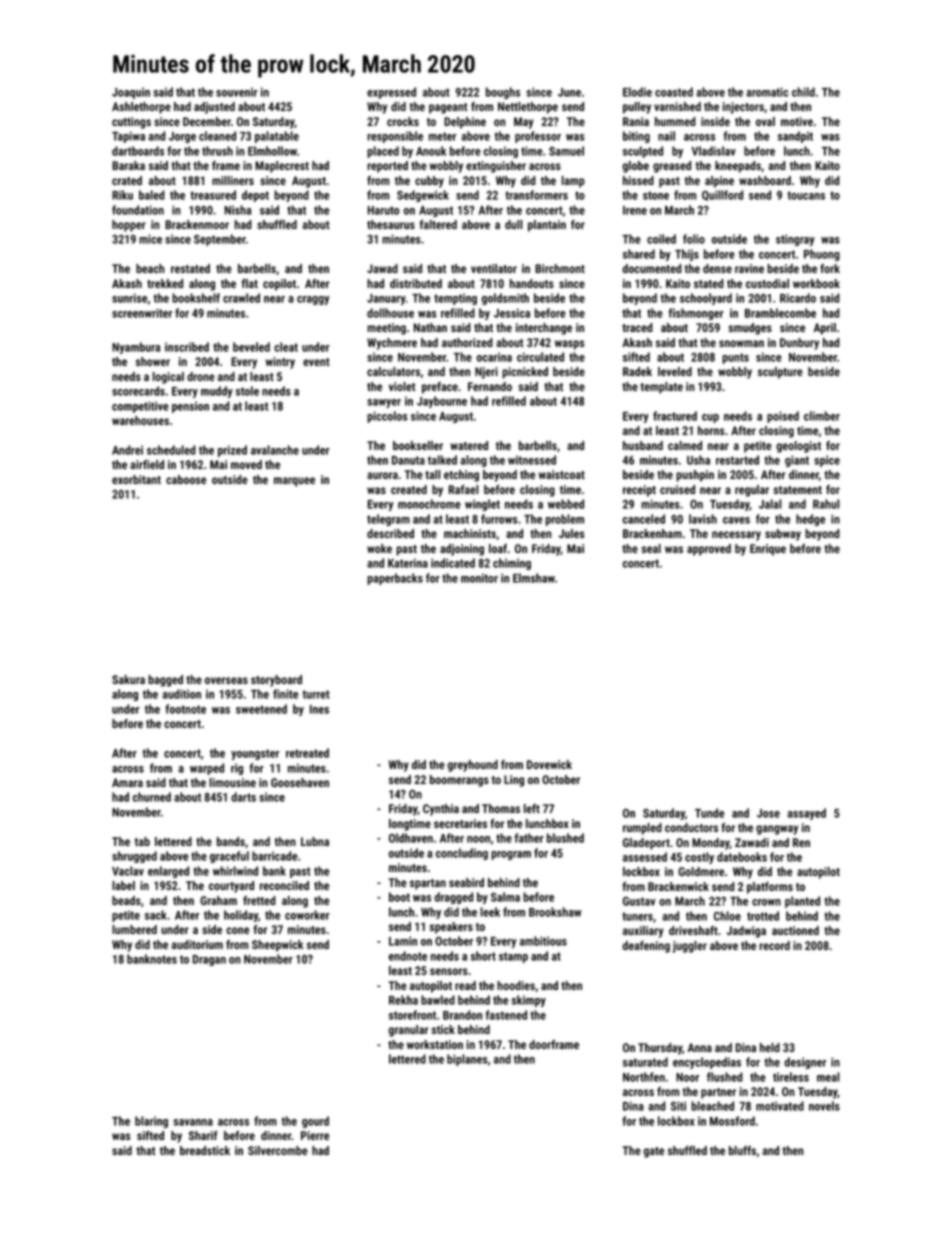  Describe the element at coordinates (429, 182) in the image. I see `cubby` at that location.
